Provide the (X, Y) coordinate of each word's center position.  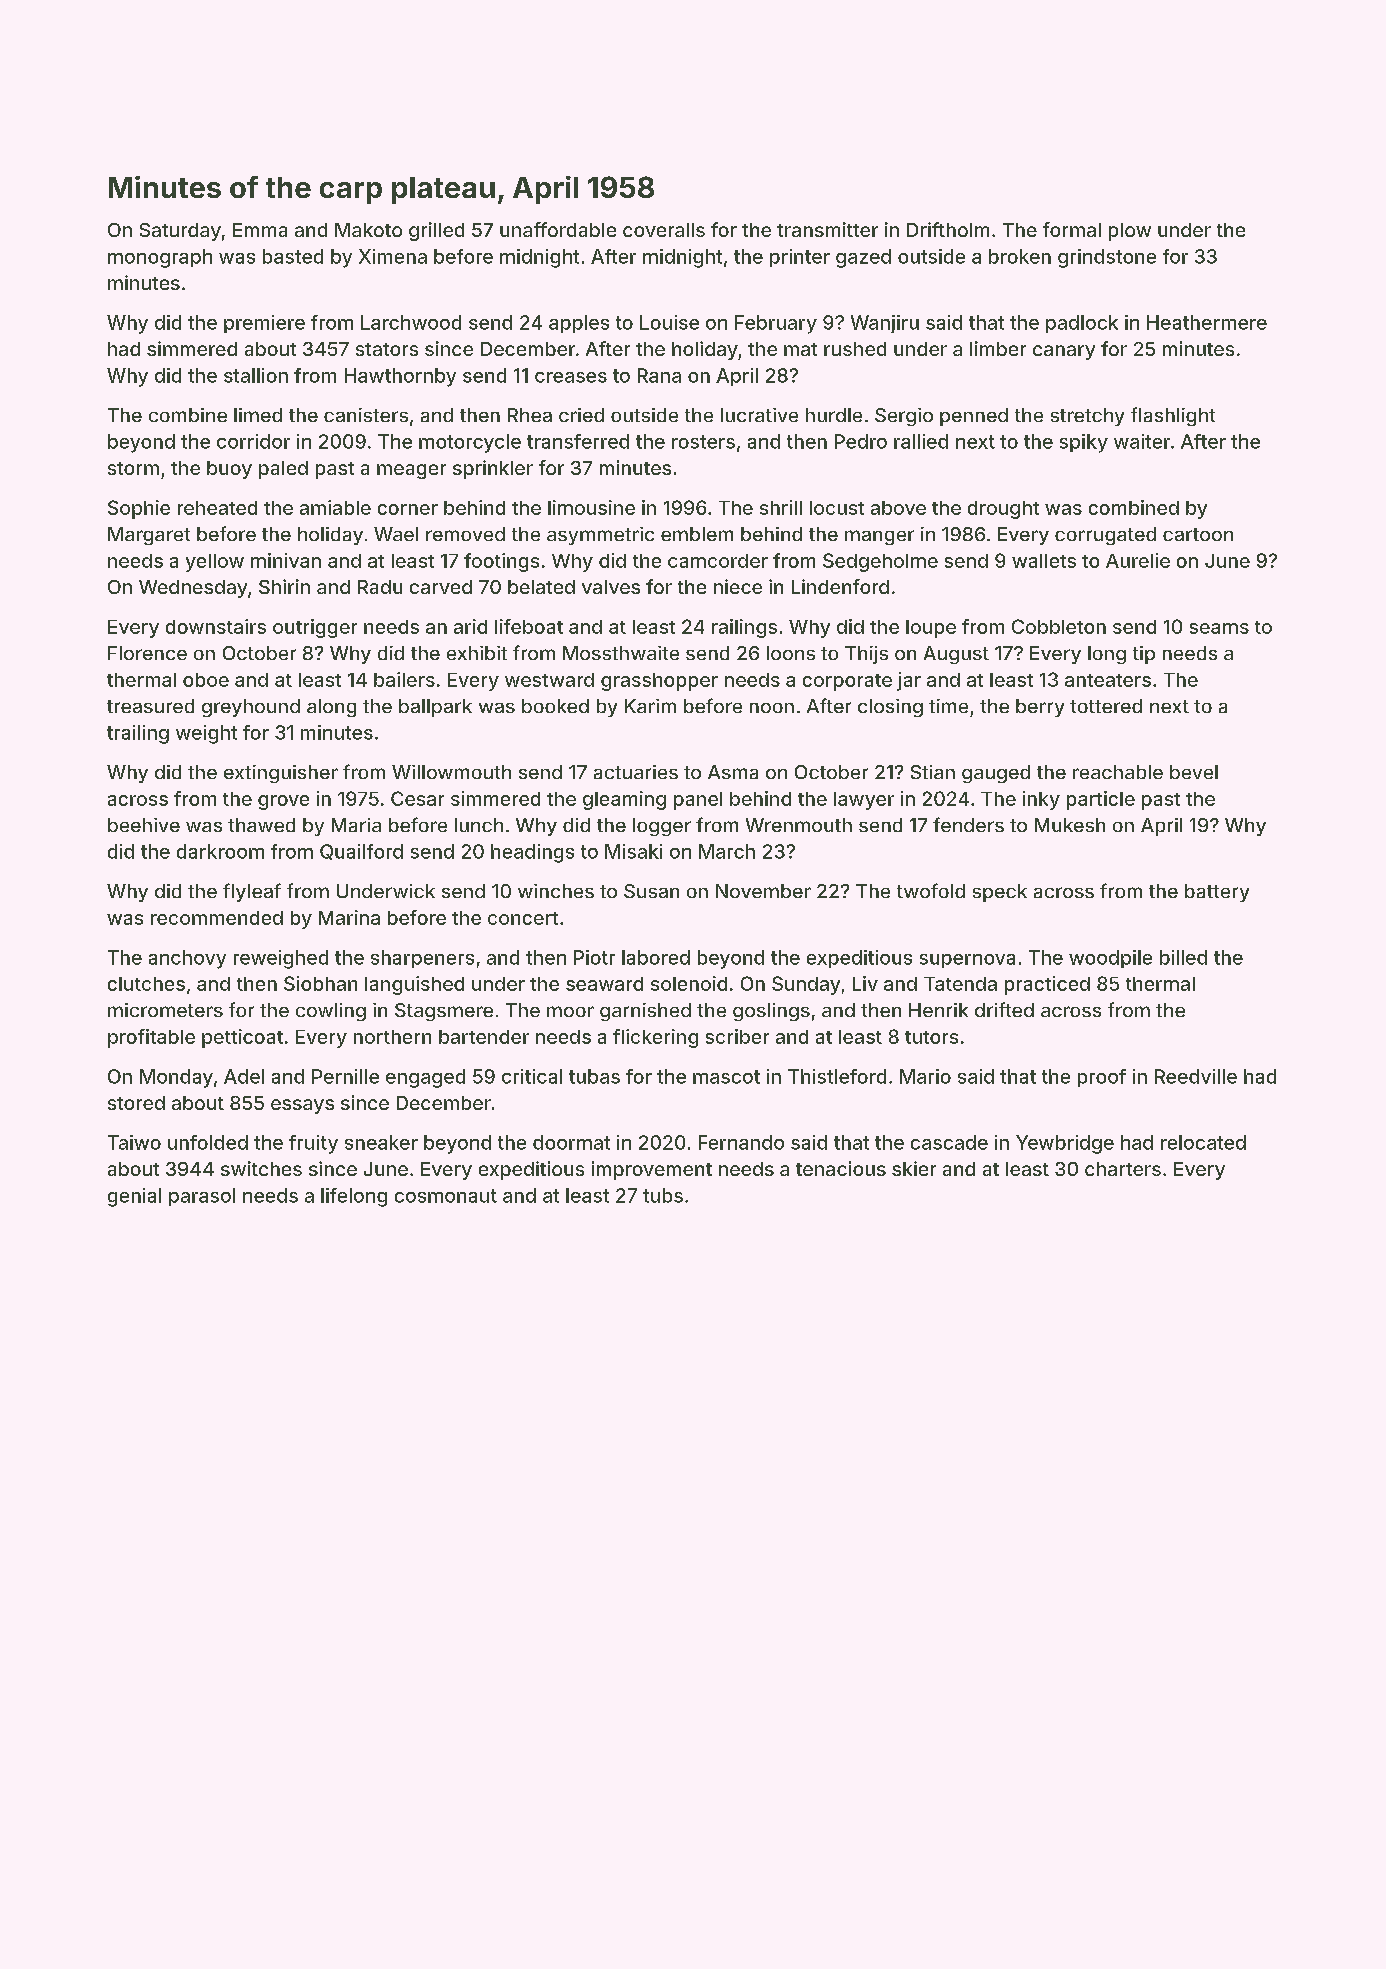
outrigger (315, 628)
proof (1102, 1078)
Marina (349, 917)
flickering (655, 1038)
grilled (436, 231)
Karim (650, 706)
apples (579, 324)
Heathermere (1207, 322)
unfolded (208, 1142)
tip (1144, 655)
